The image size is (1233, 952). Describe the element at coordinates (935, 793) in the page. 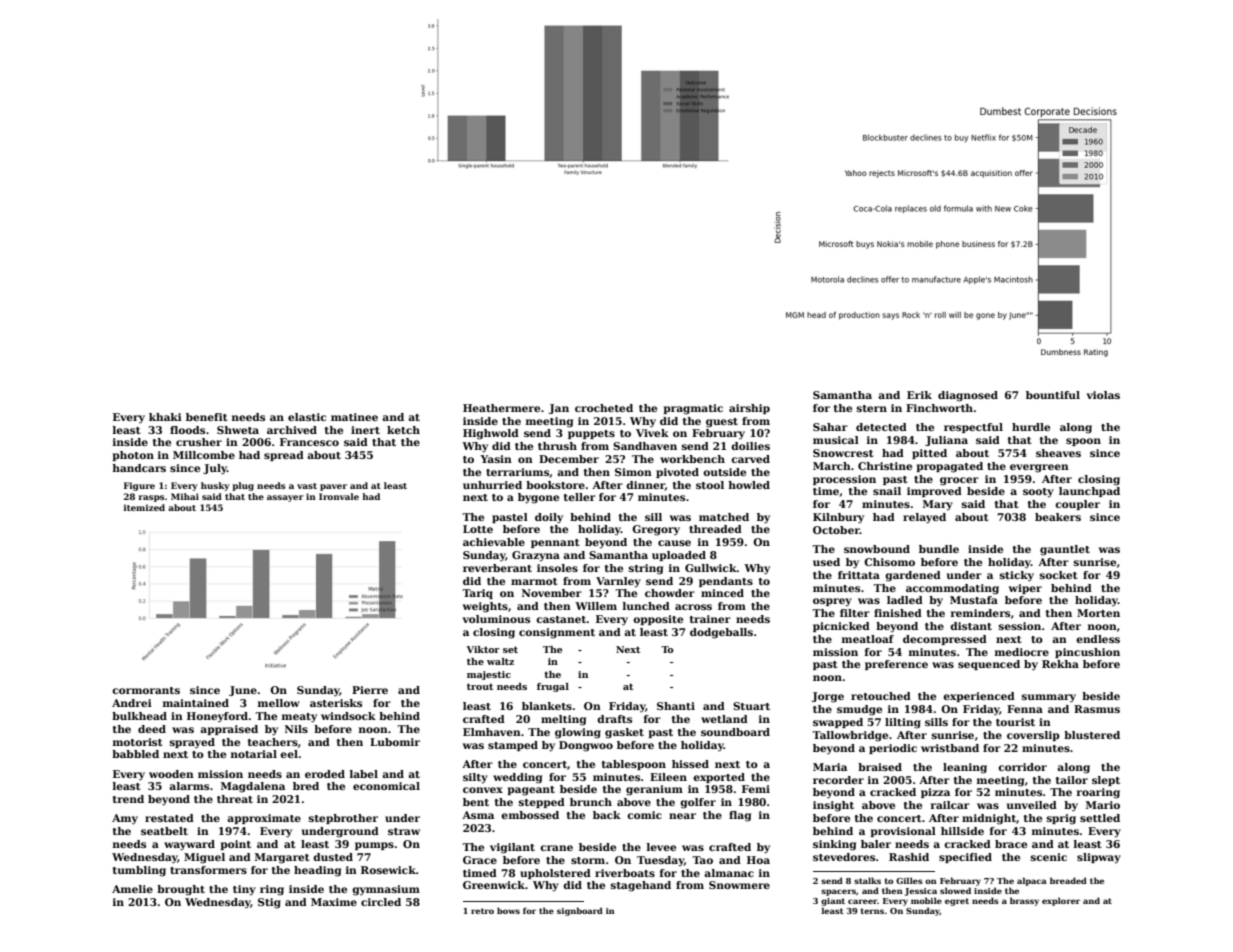

I see `pizza` at that location.
